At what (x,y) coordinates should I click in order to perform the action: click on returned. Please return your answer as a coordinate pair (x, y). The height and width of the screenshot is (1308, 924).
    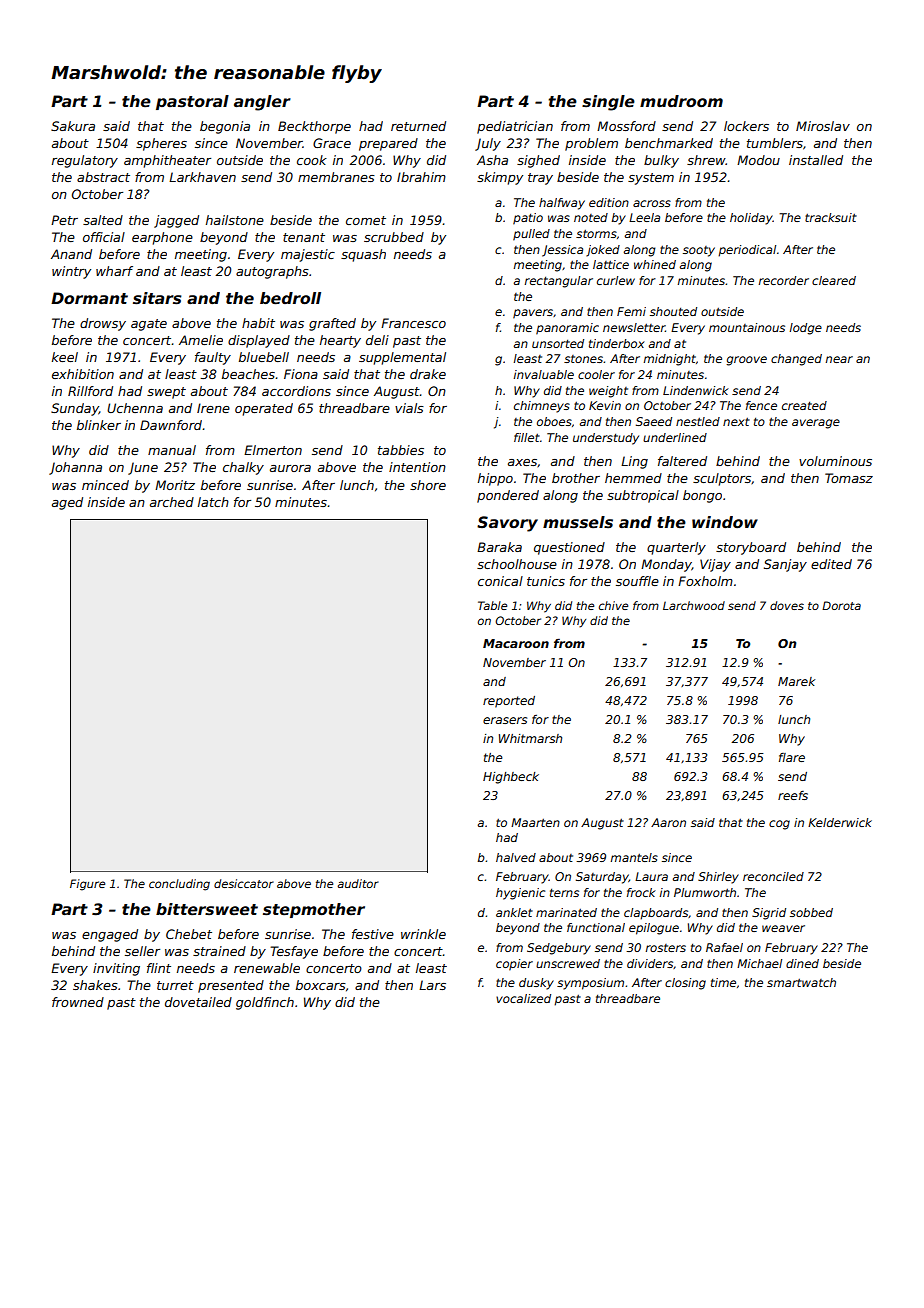
    Looking at the image, I should click on (418, 126).
